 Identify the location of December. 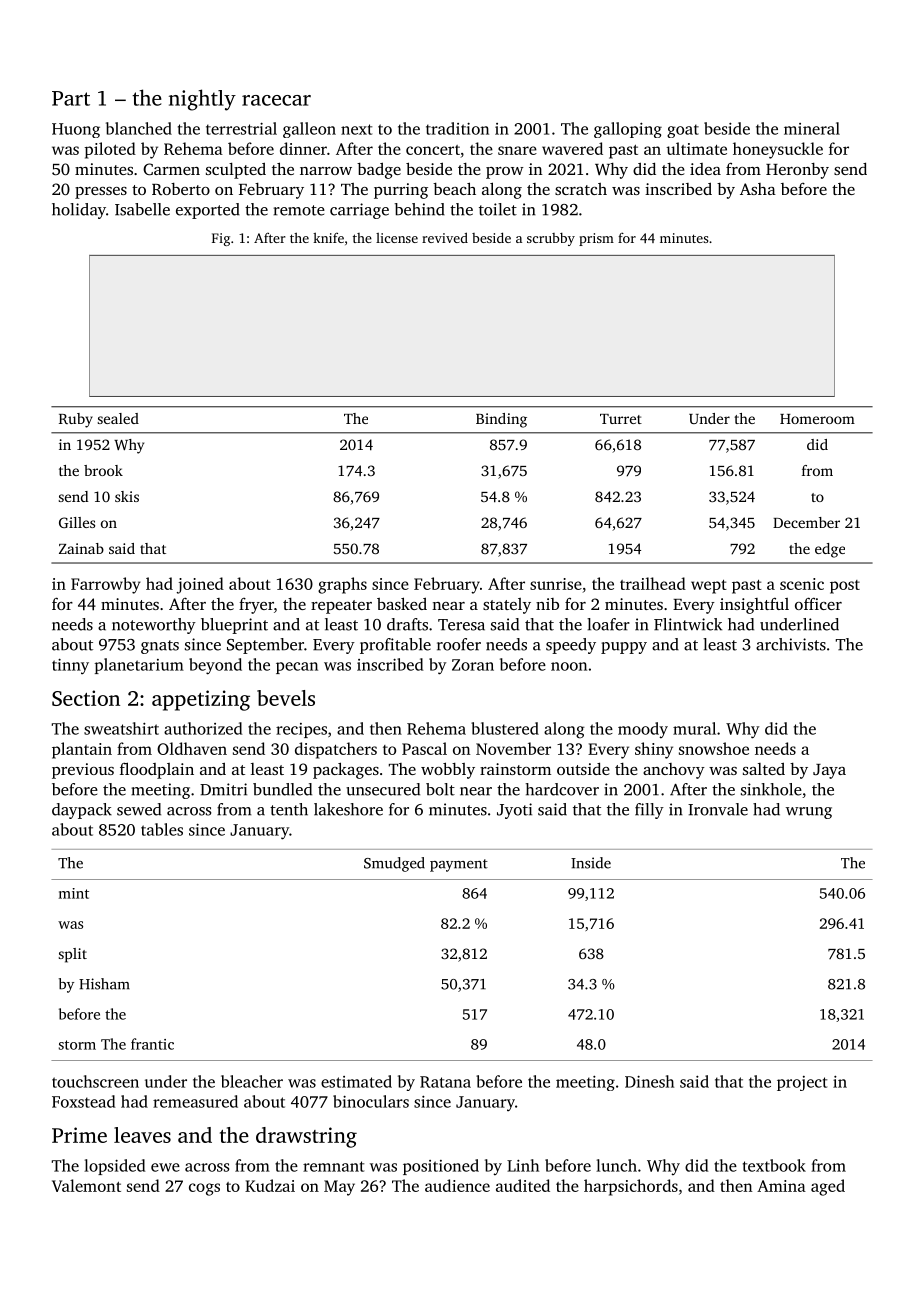
(806, 522).
